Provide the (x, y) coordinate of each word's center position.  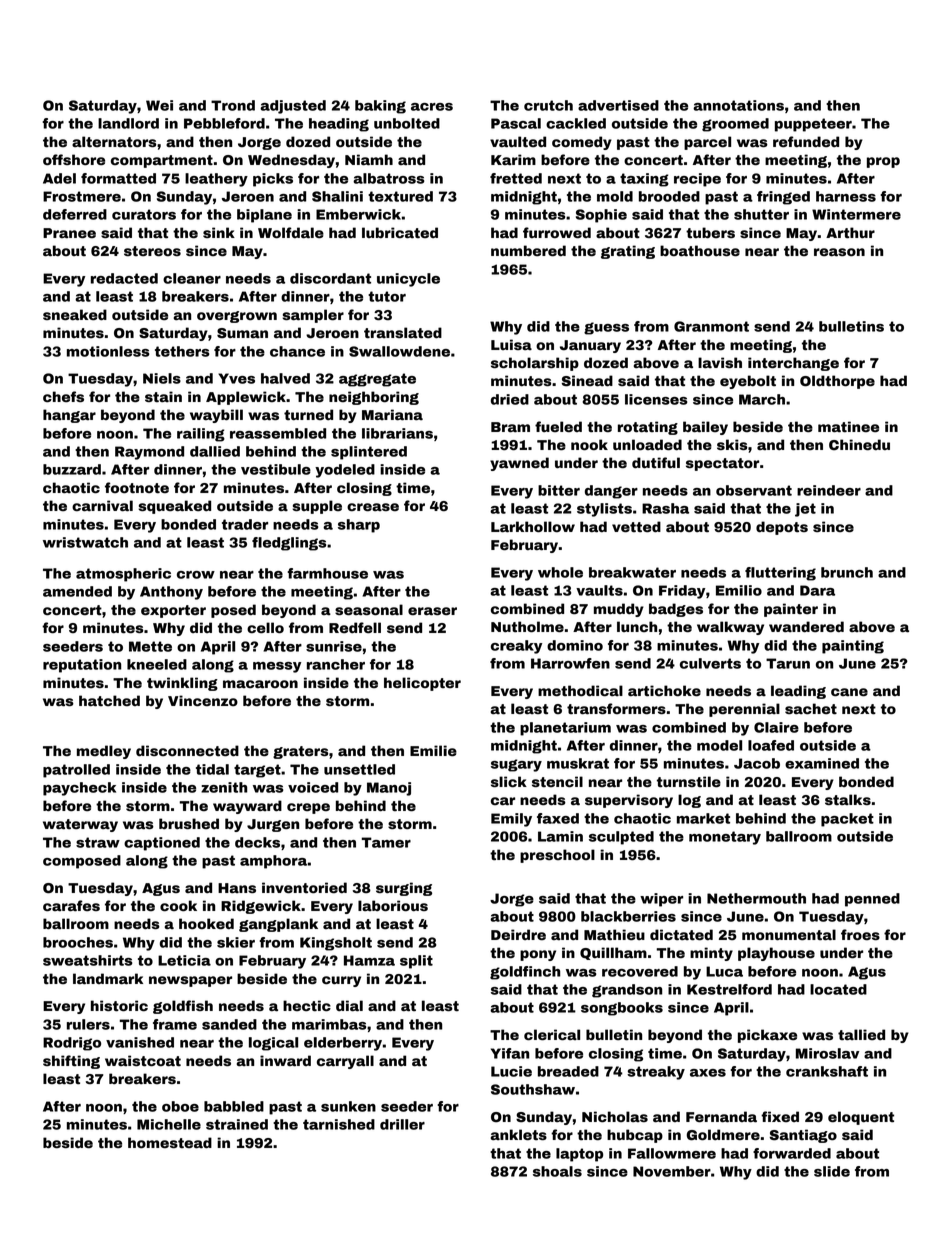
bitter (559, 490)
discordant (330, 278)
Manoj (389, 789)
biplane (264, 216)
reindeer (829, 490)
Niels (162, 378)
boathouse (700, 251)
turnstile (689, 782)
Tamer (386, 842)
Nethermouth (756, 898)
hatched (109, 701)
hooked (206, 924)
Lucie (511, 1071)
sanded (229, 1024)
